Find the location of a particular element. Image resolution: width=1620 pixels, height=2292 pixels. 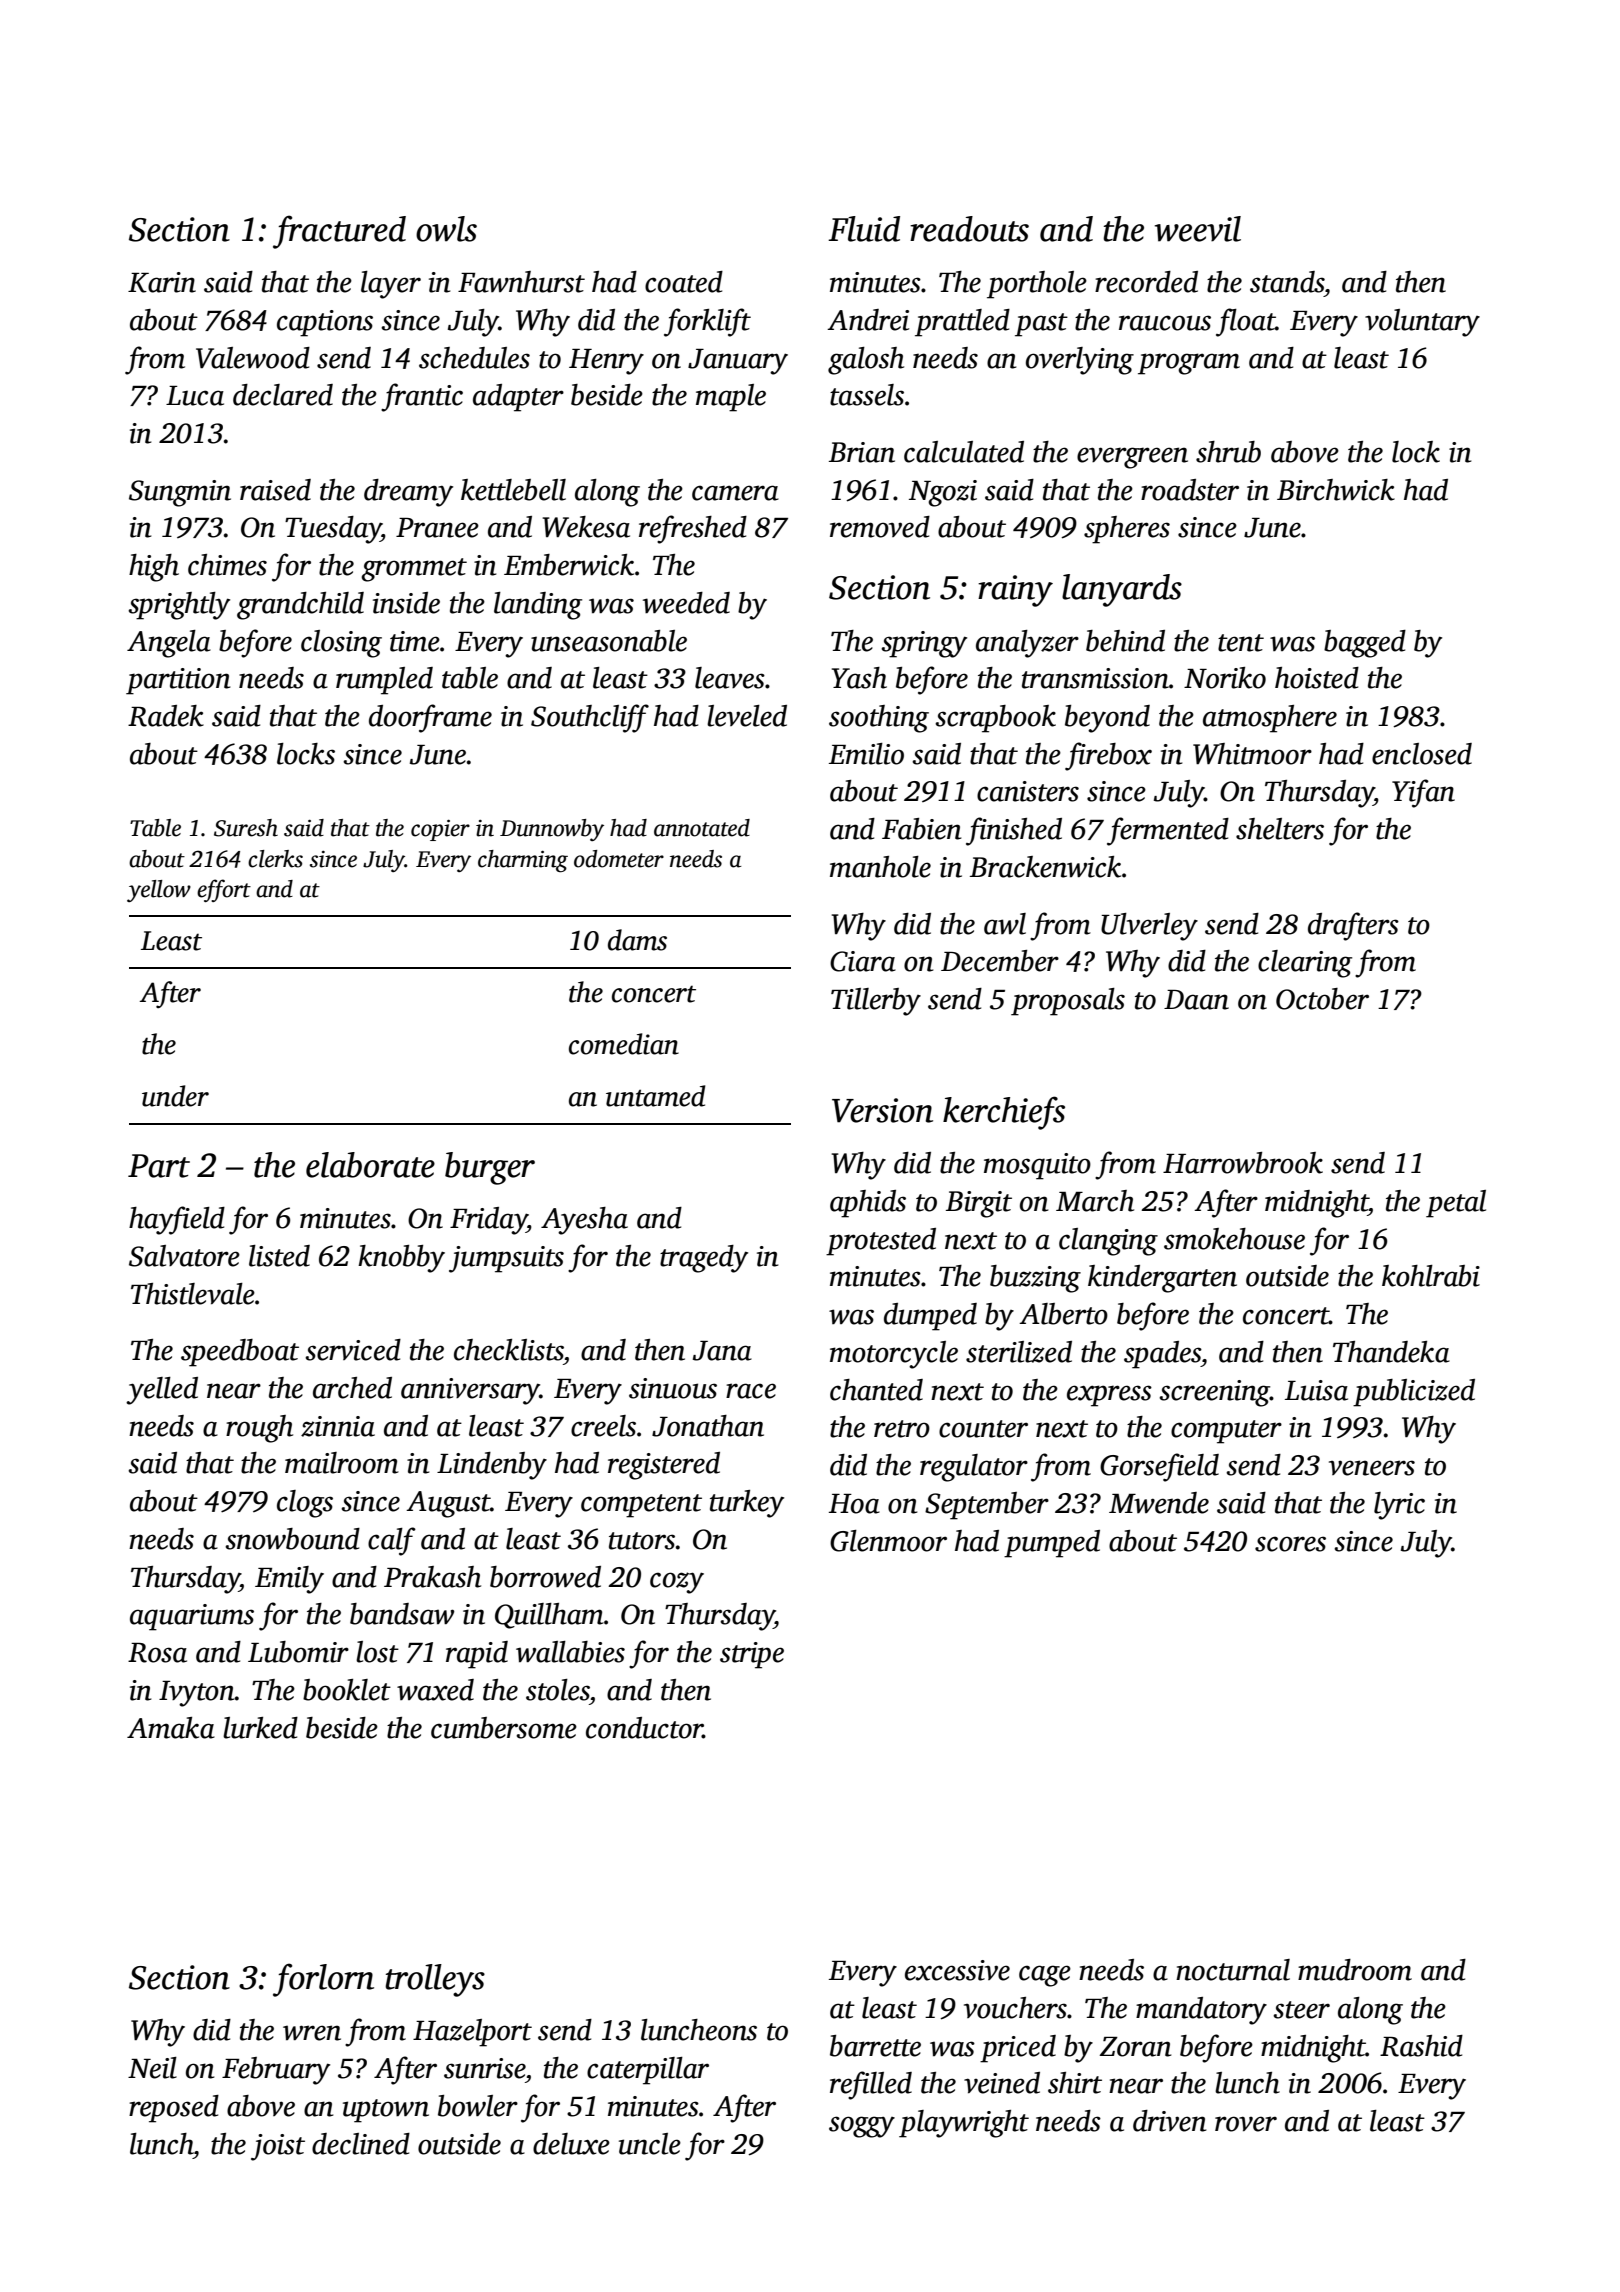

forlorn is located at coordinates (323, 1980).
